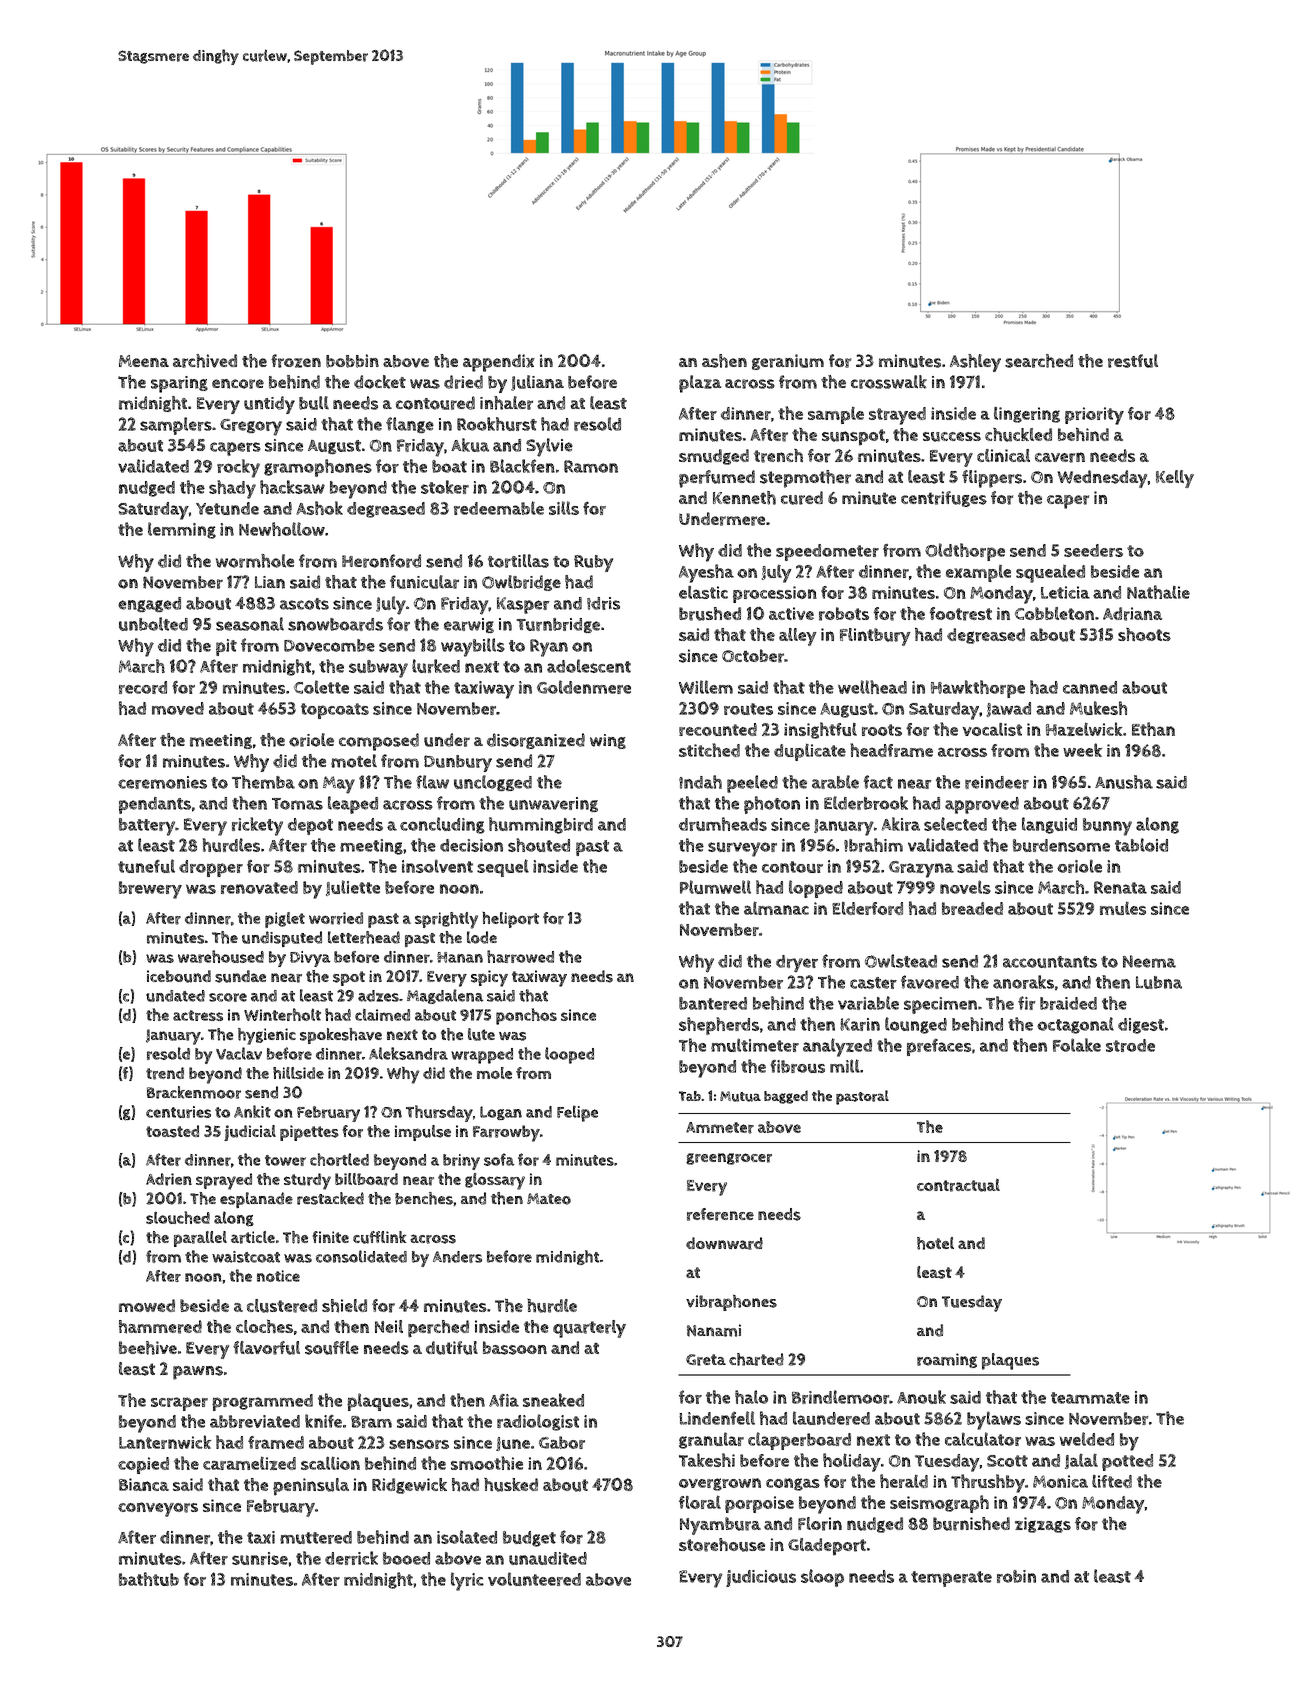 Image resolution: width=1313 pixels, height=1699 pixels. What do you see at coordinates (499, 363) in the image?
I see `appendix` at bounding box center [499, 363].
